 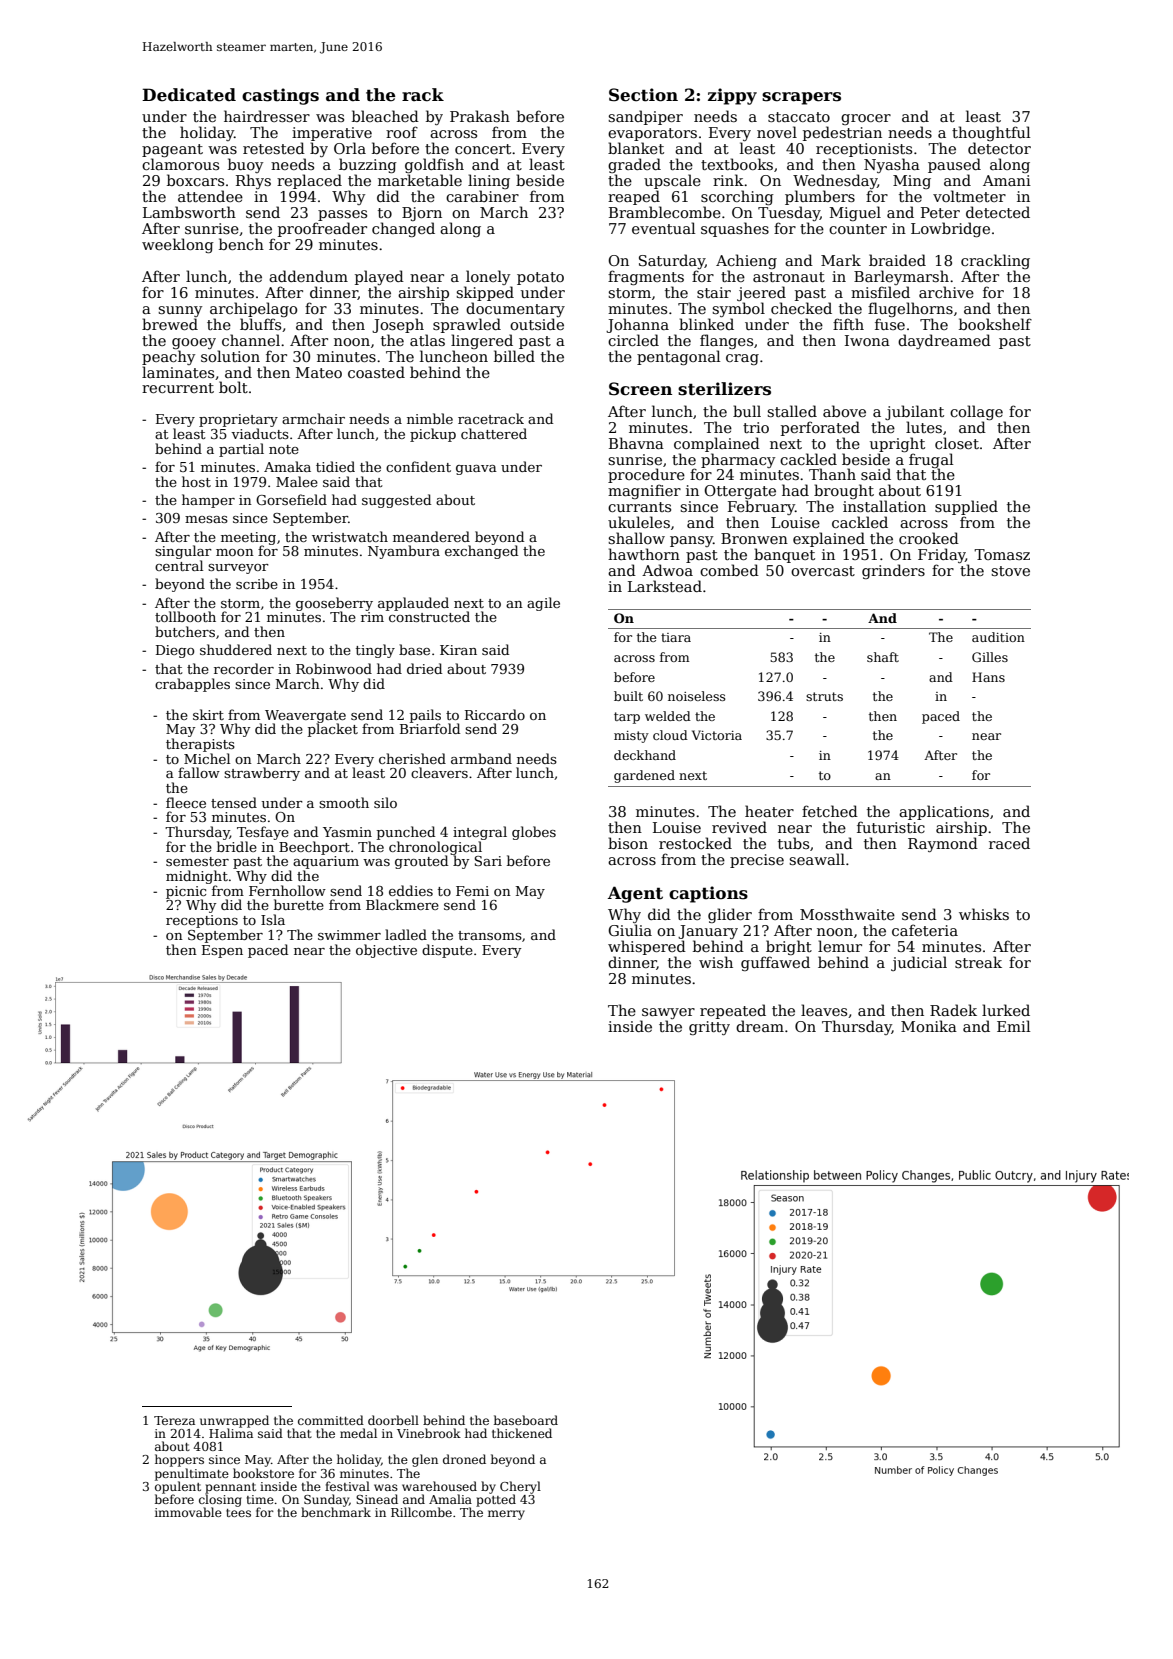 I want to click on placket, so click(x=333, y=730).
